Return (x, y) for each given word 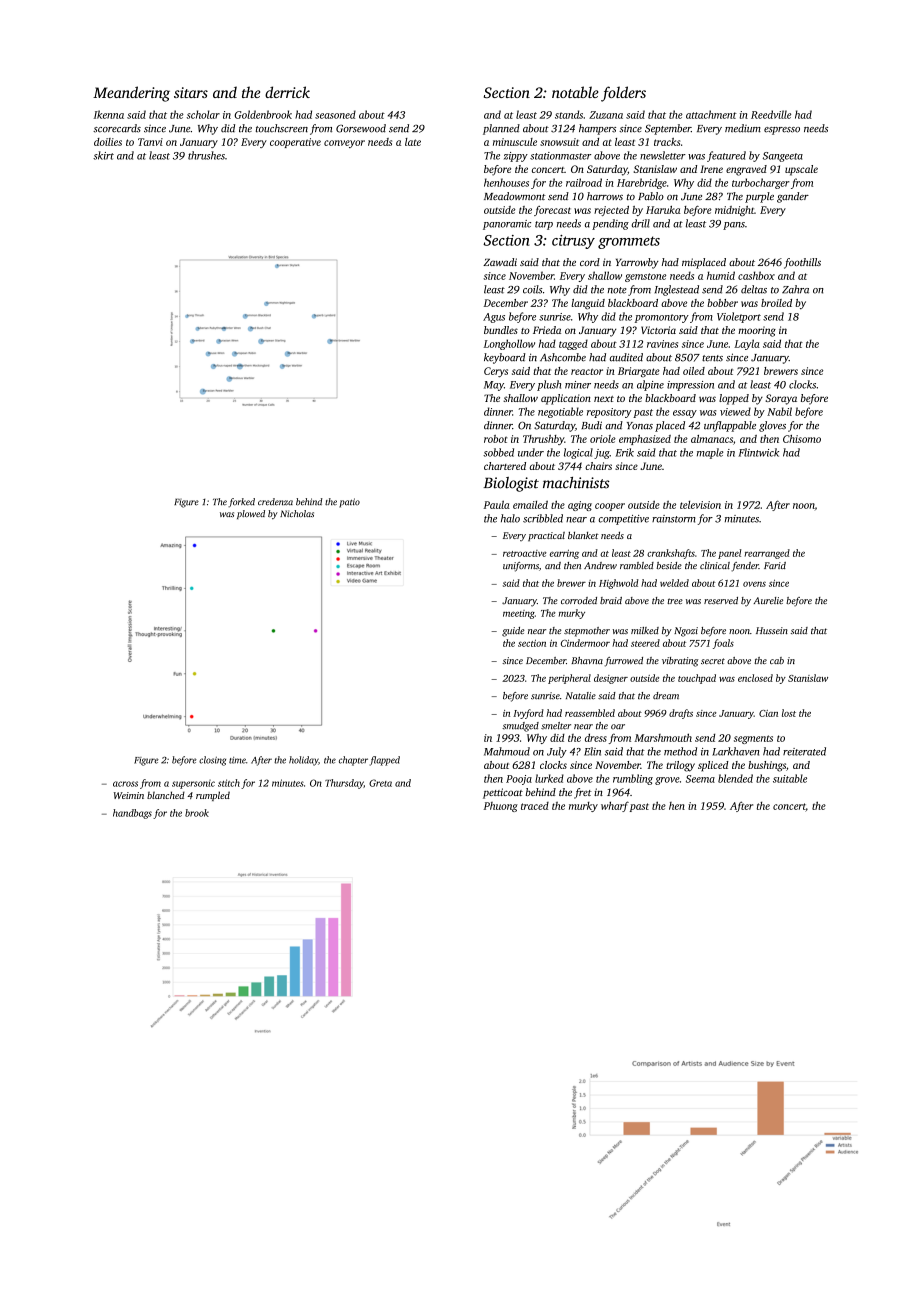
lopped (734, 399)
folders (623, 94)
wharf (615, 806)
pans (734, 226)
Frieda (547, 330)
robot (495, 439)
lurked (549, 778)
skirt (103, 155)
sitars (191, 92)
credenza (275, 502)
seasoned (335, 114)
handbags (132, 814)
